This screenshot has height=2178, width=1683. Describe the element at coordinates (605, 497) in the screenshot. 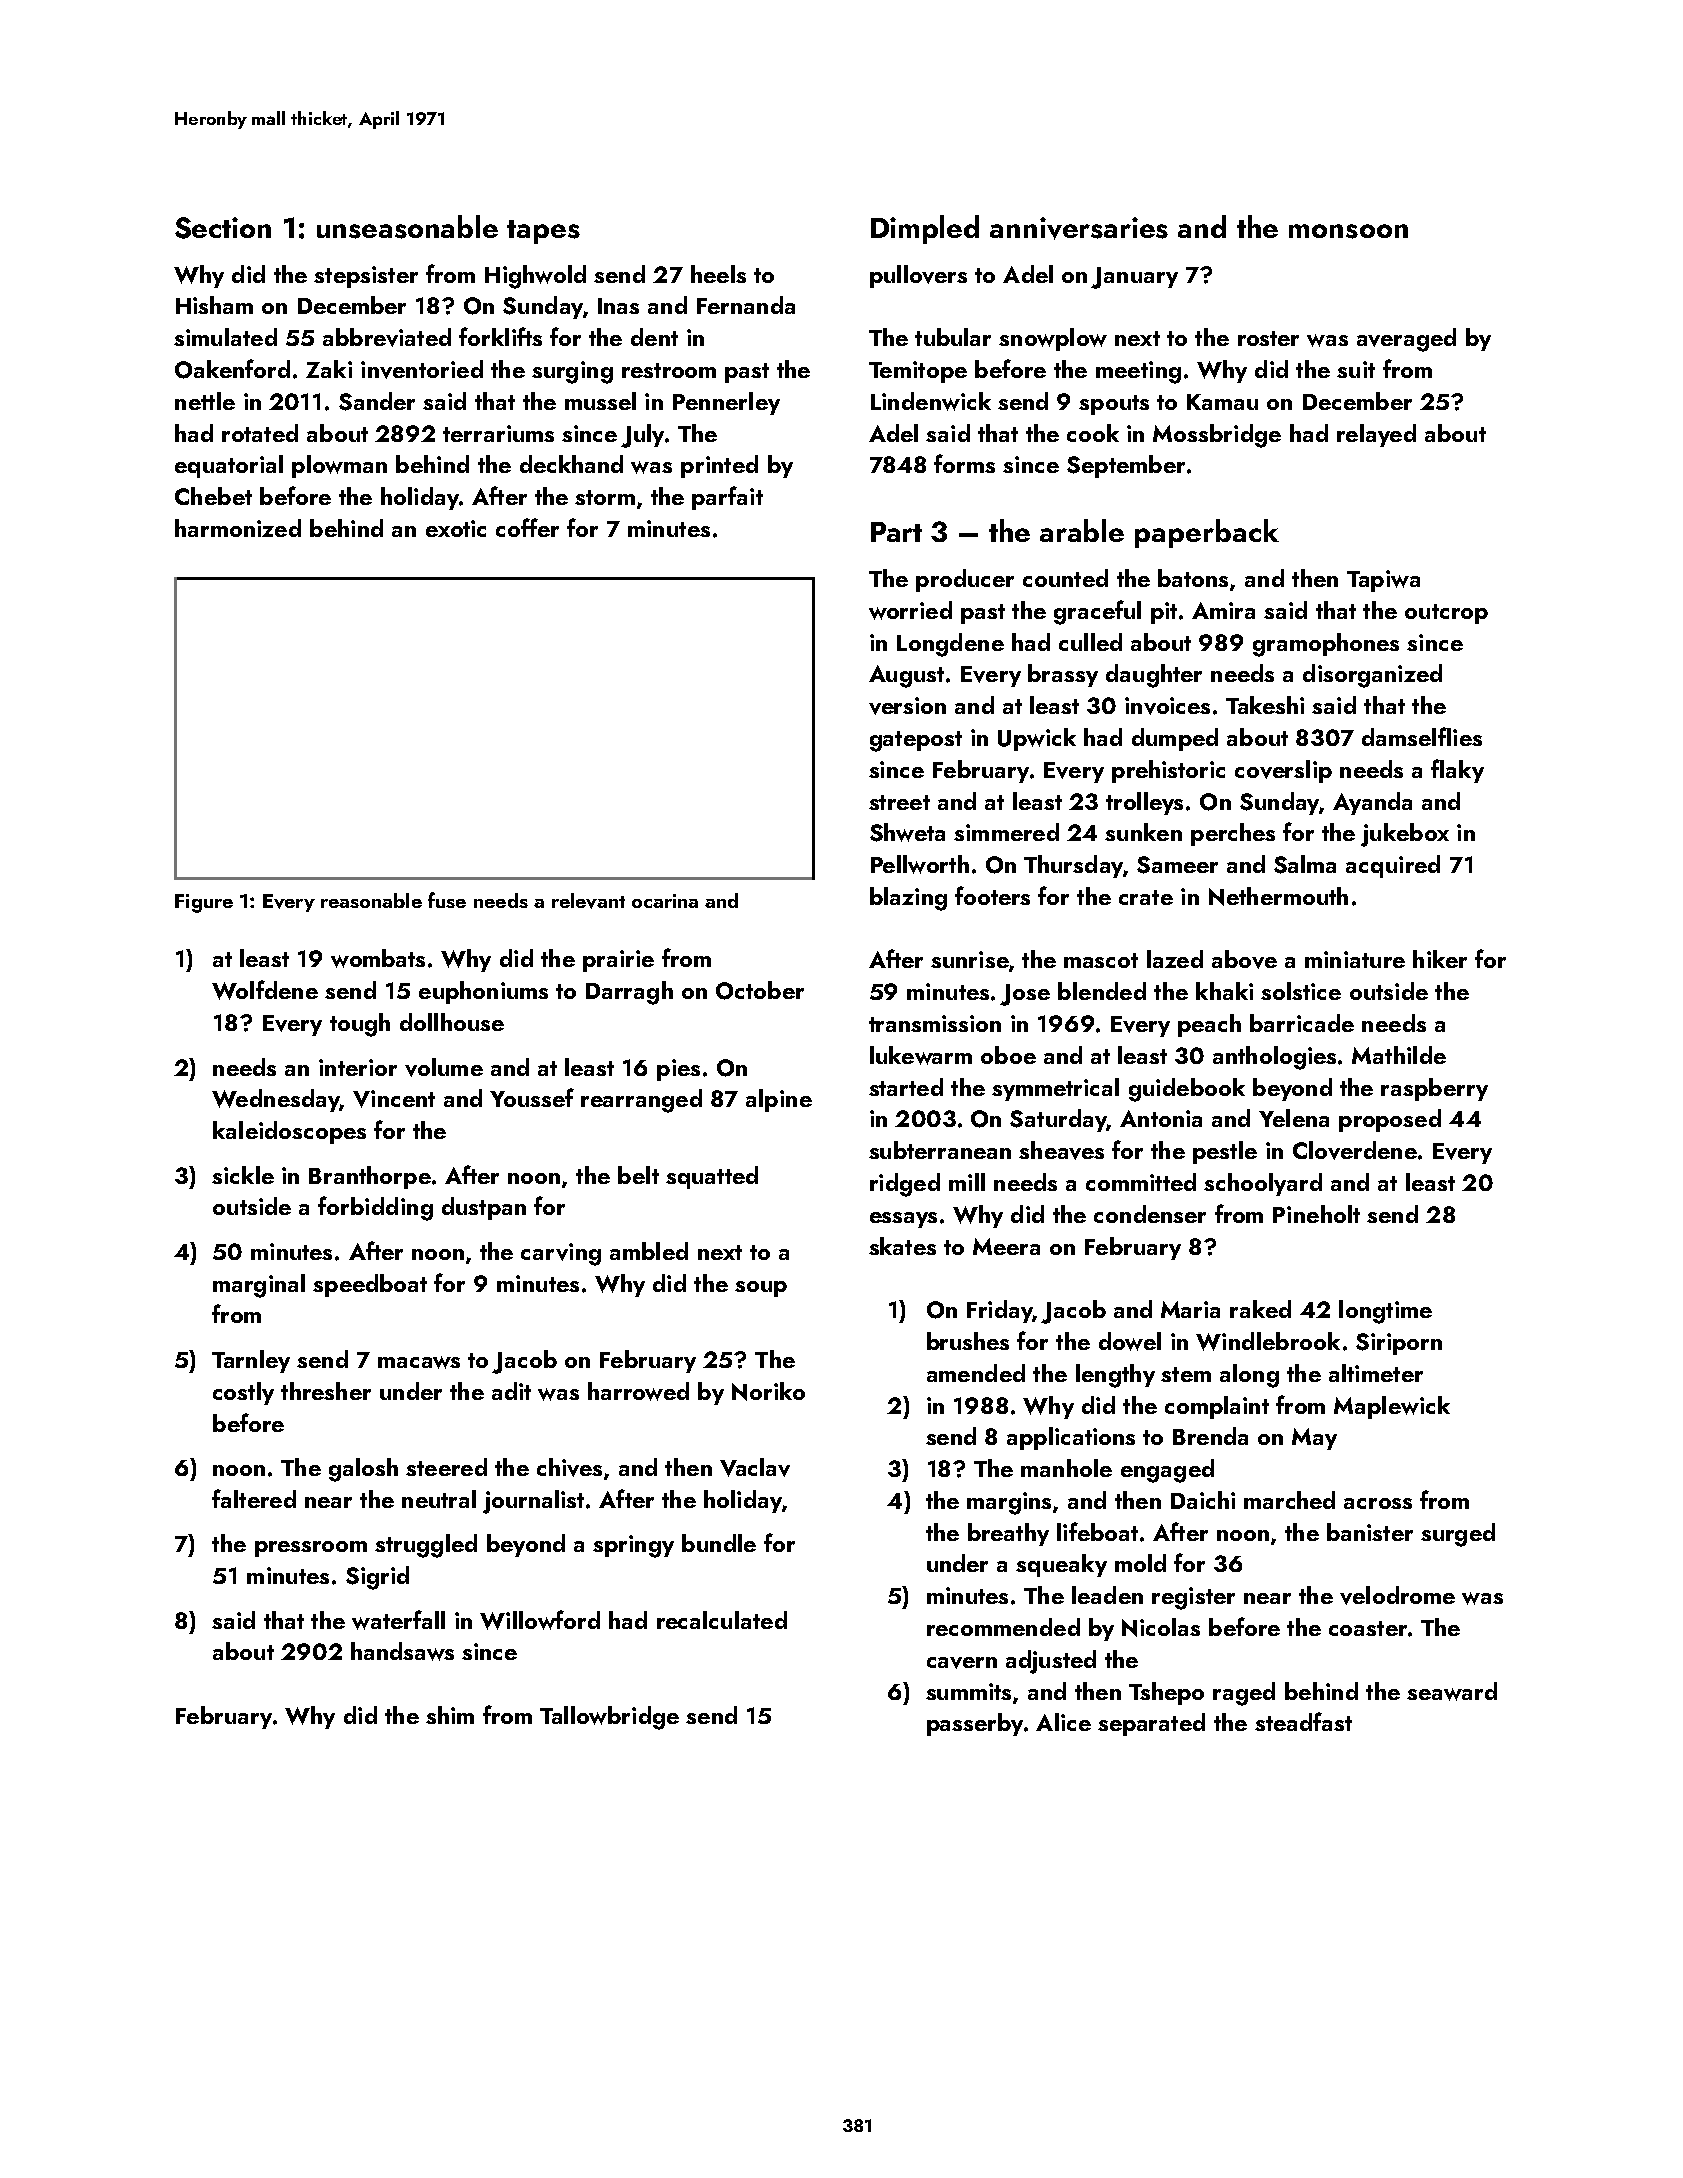

I see `storm` at that location.
